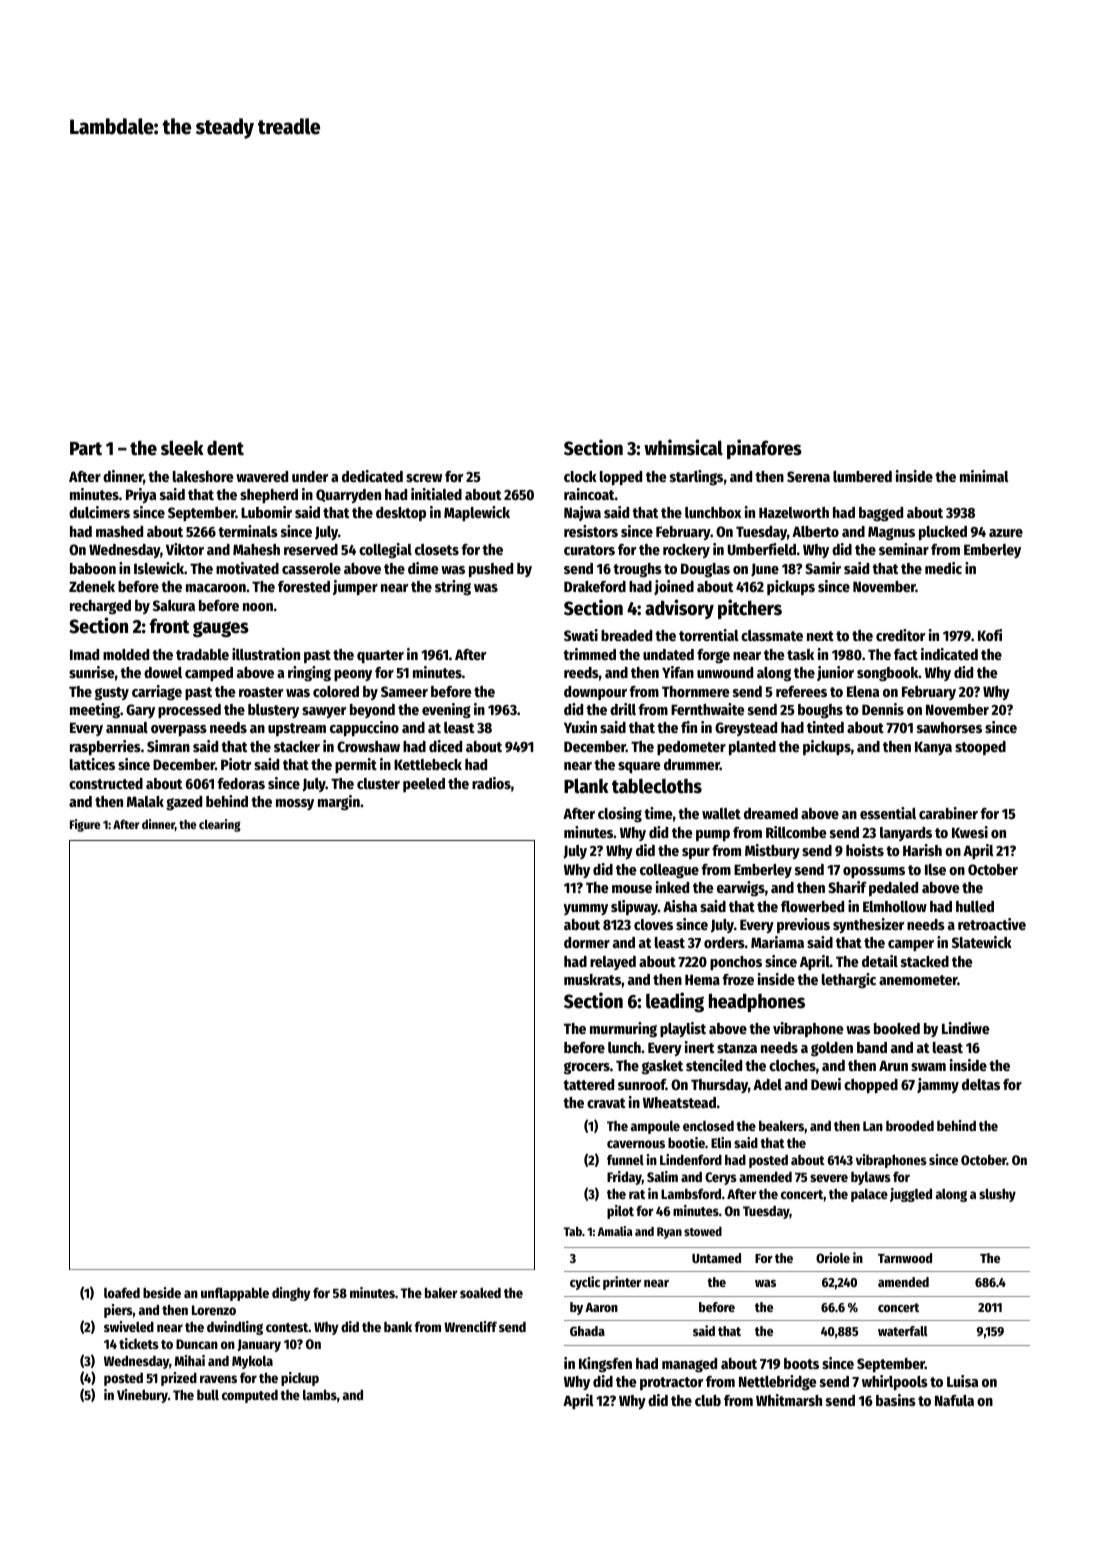 The width and height of the screenshot is (1099, 1554). I want to click on noon, so click(258, 607).
